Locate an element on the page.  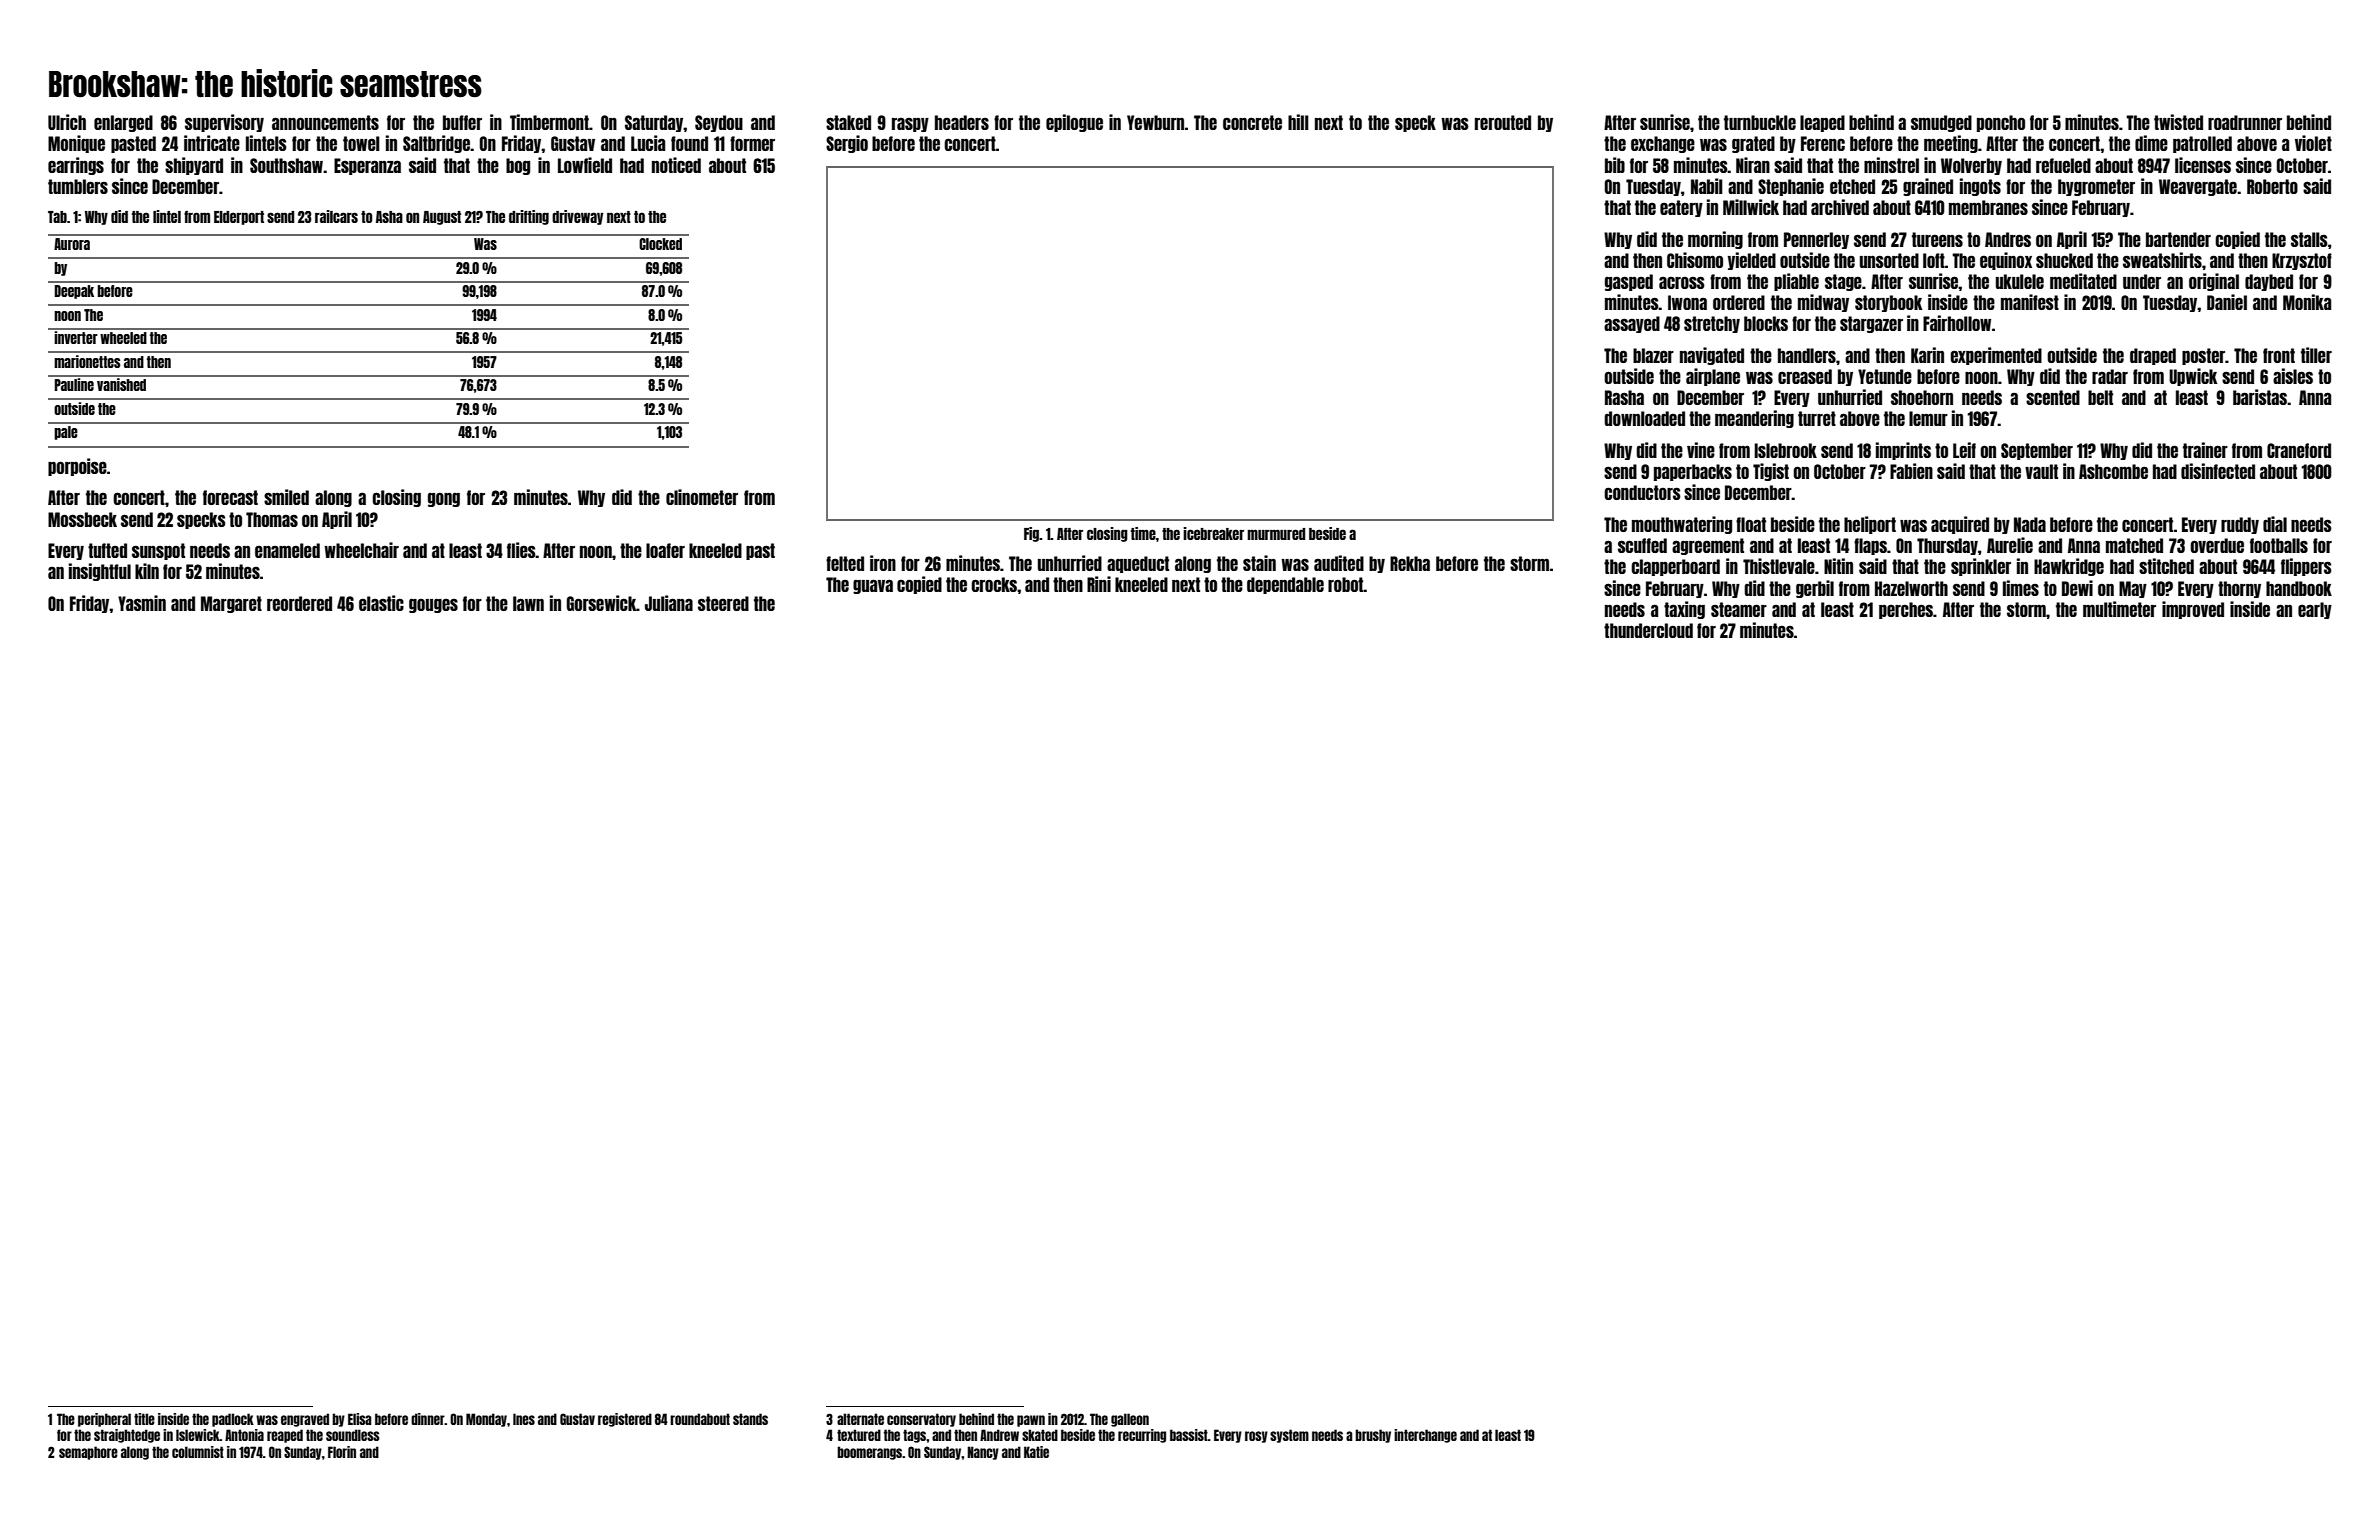
padlock is located at coordinates (233, 1420).
